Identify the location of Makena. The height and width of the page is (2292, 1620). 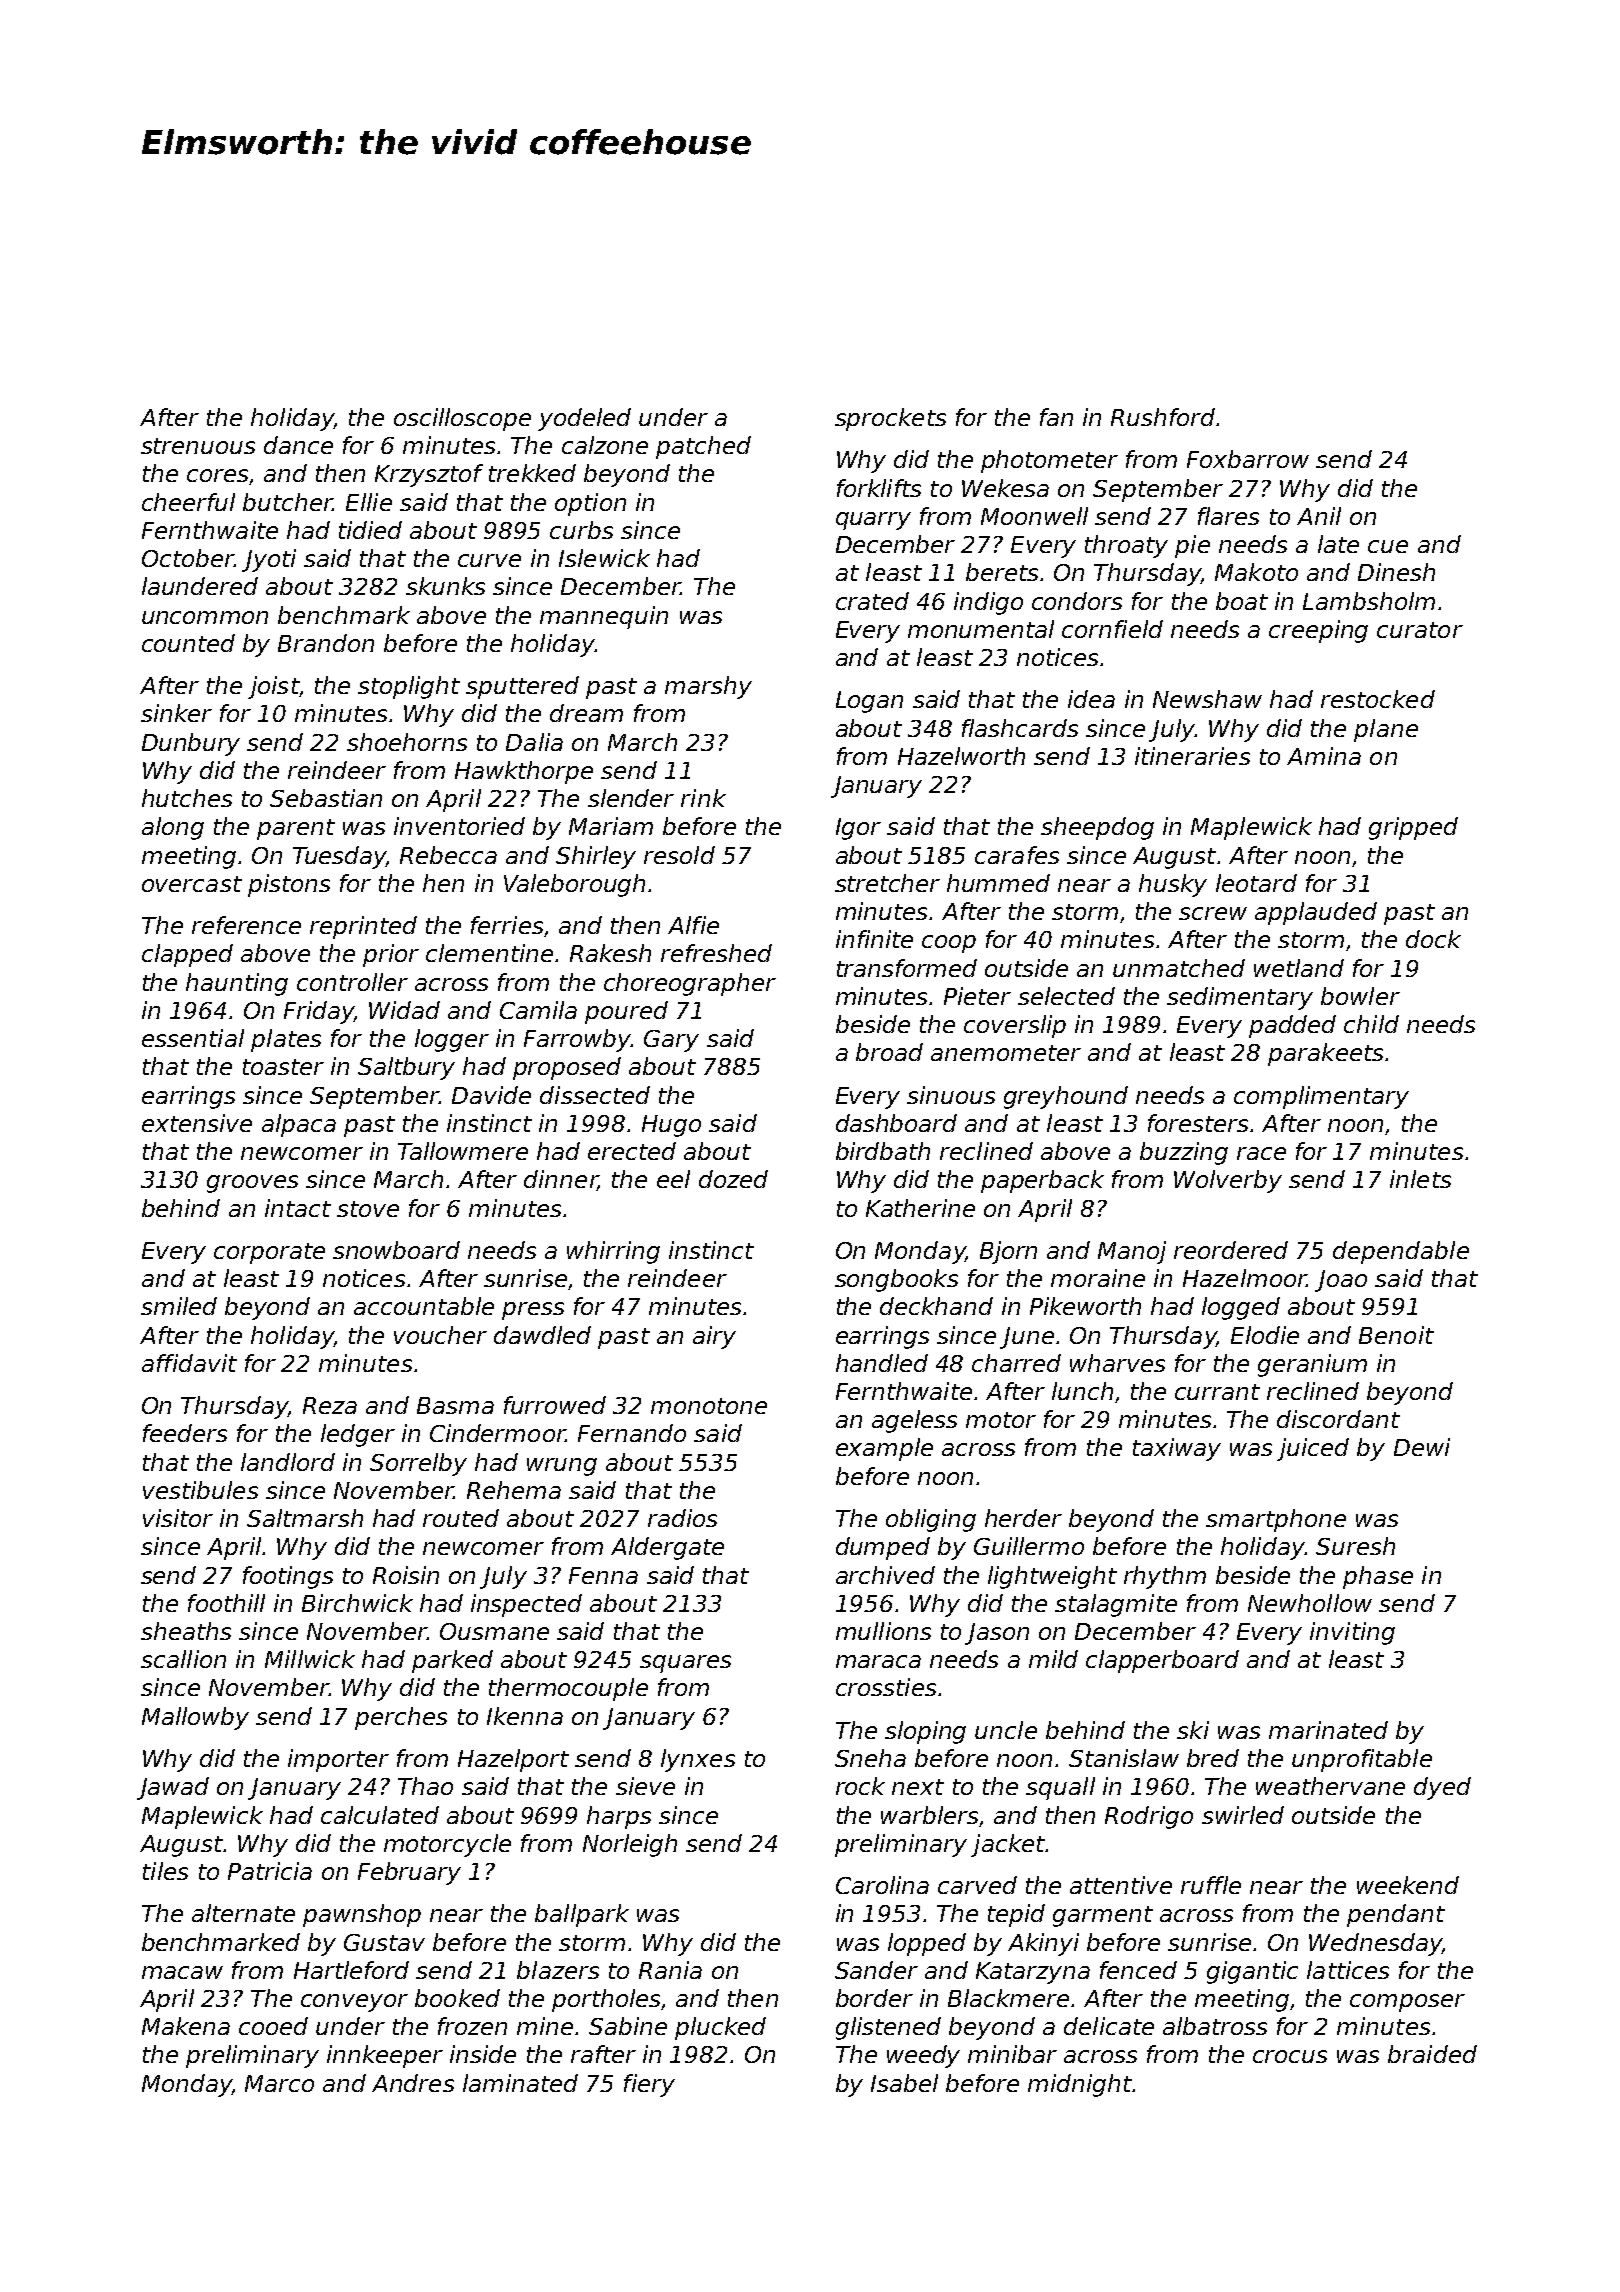
(186, 2026).
